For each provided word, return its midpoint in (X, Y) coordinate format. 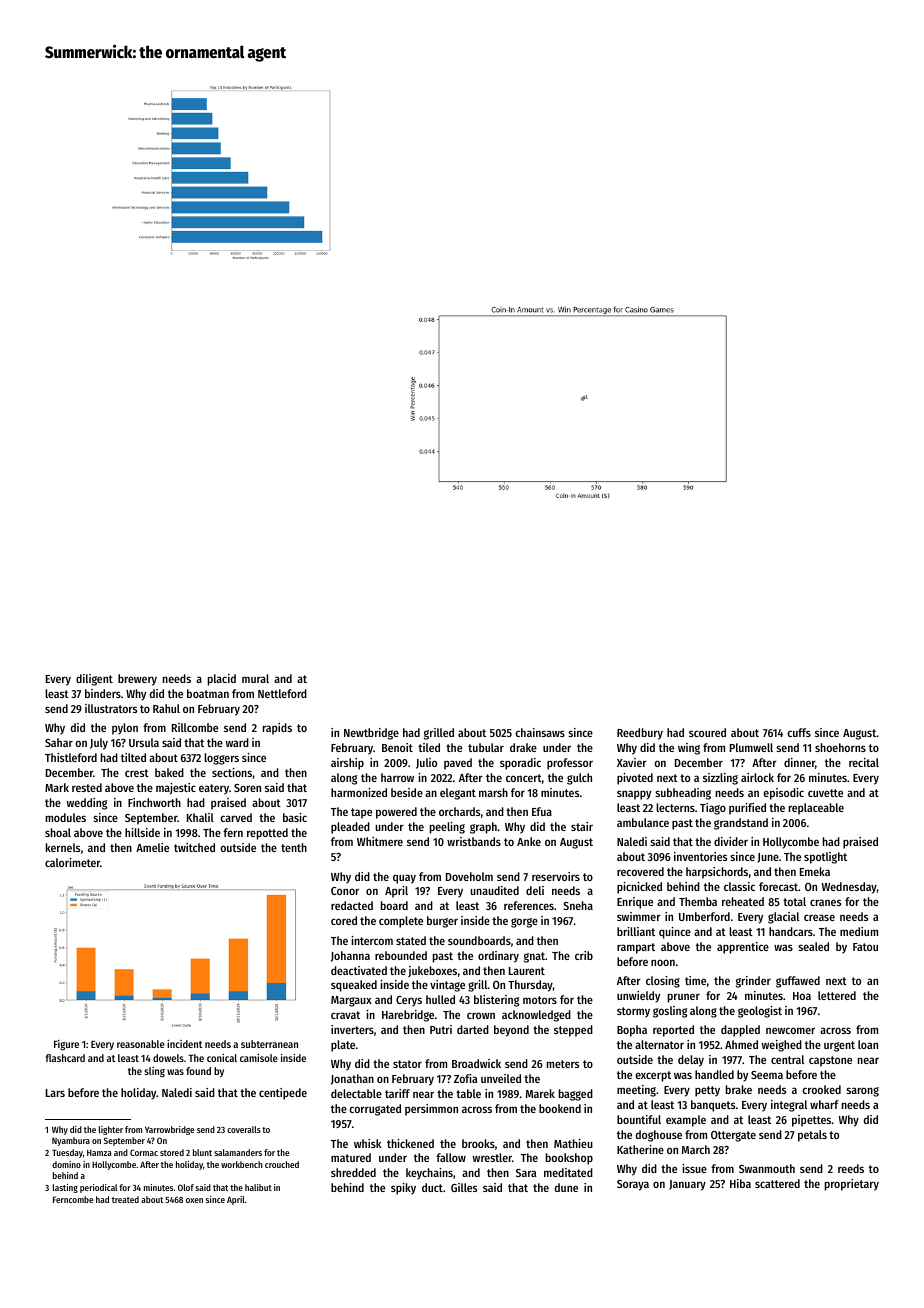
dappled (740, 1031)
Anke (529, 841)
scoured (707, 732)
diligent (94, 680)
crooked (821, 1089)
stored (172, 1152)
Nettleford (282, 693)
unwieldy (638, 997)
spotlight (825, 858)
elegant (458, 794)
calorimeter (72, 862)
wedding (87, 804)
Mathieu (573, 1143)
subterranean (269, 1044)
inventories (700, 856)
